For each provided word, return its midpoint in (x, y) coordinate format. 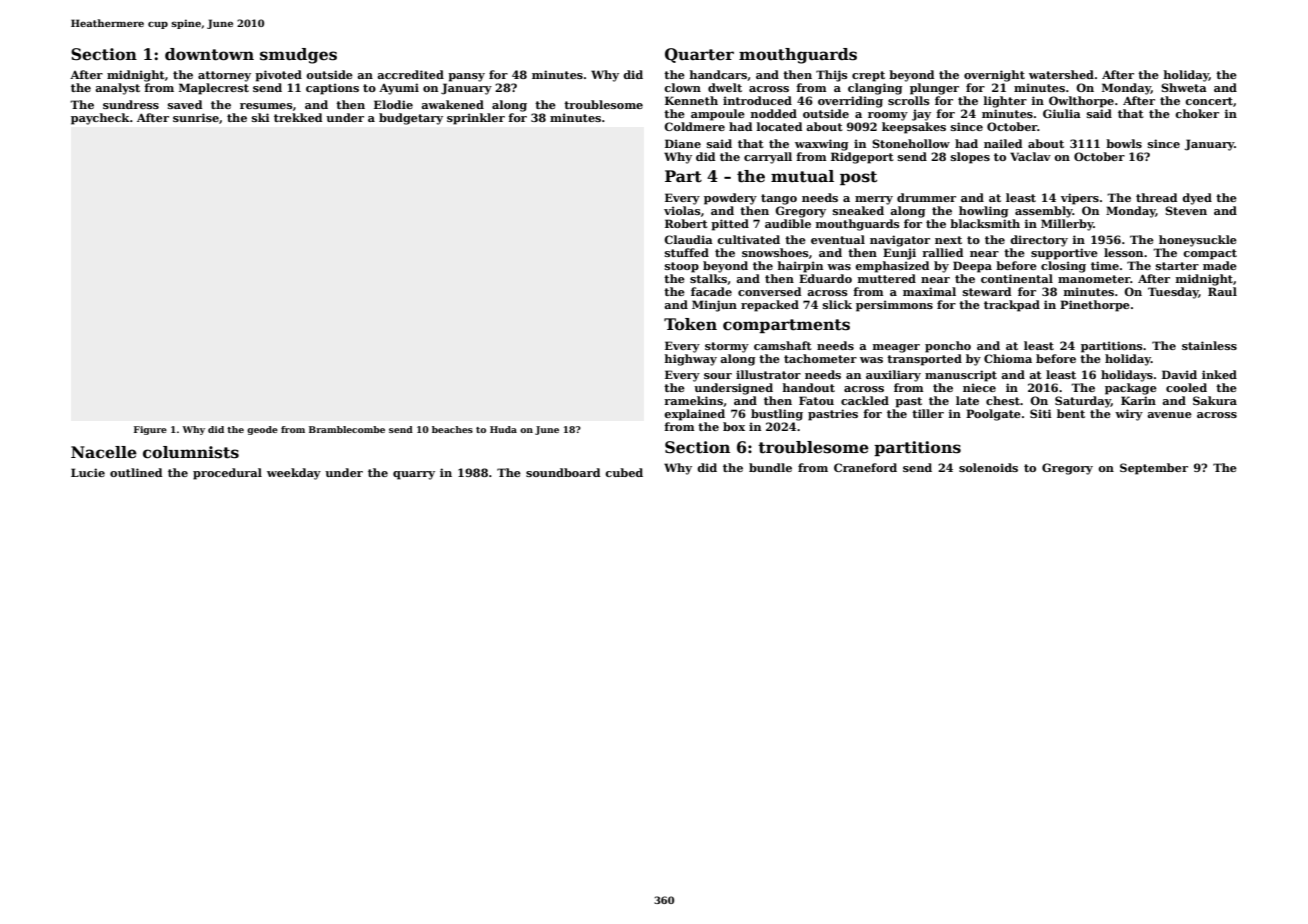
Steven (1186, 210)
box (734, 426)
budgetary (411, 119)
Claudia (688, 239)
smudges (298, 56)
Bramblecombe (347, 429)
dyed (1197, 199)
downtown (209, 54)
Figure (150, 430)
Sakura (1215, 400)
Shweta (1184, 87)
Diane (683, 143)
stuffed (687, 252)
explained (694, 415)
